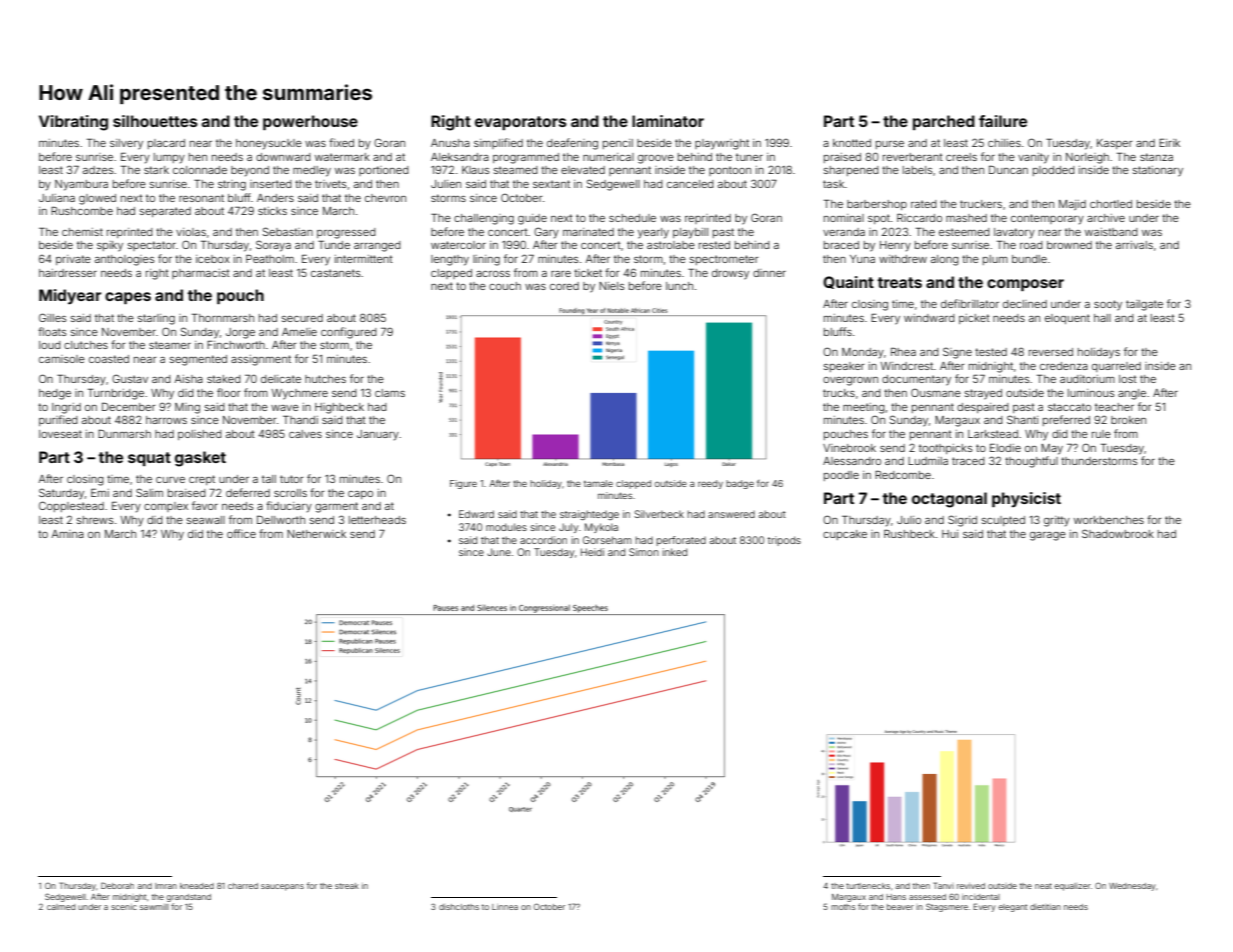 The width and height of the page is (1233, 952). What do you see at coordinates (588, 232) in the page?
I see `marinated` at bounding box center [588, 232].
